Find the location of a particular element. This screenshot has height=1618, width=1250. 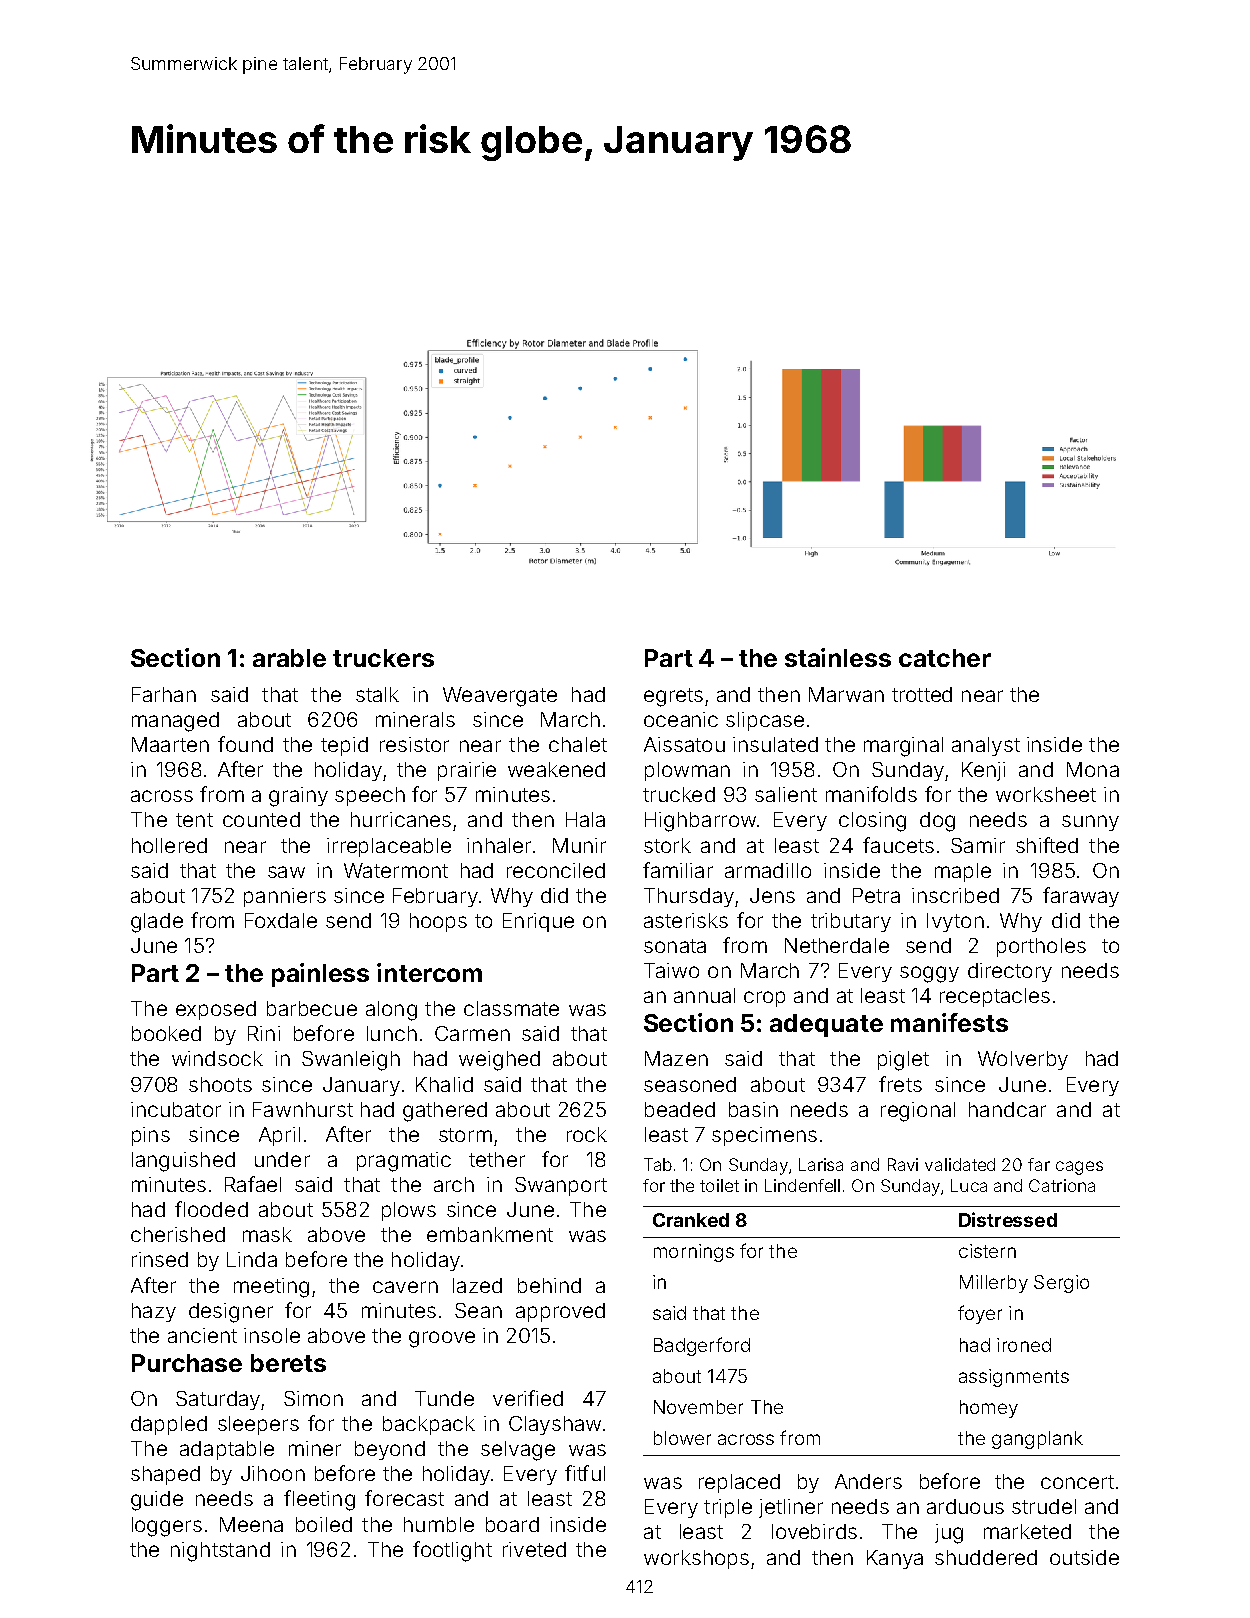

catcher is located at coordinates (945, 658).
